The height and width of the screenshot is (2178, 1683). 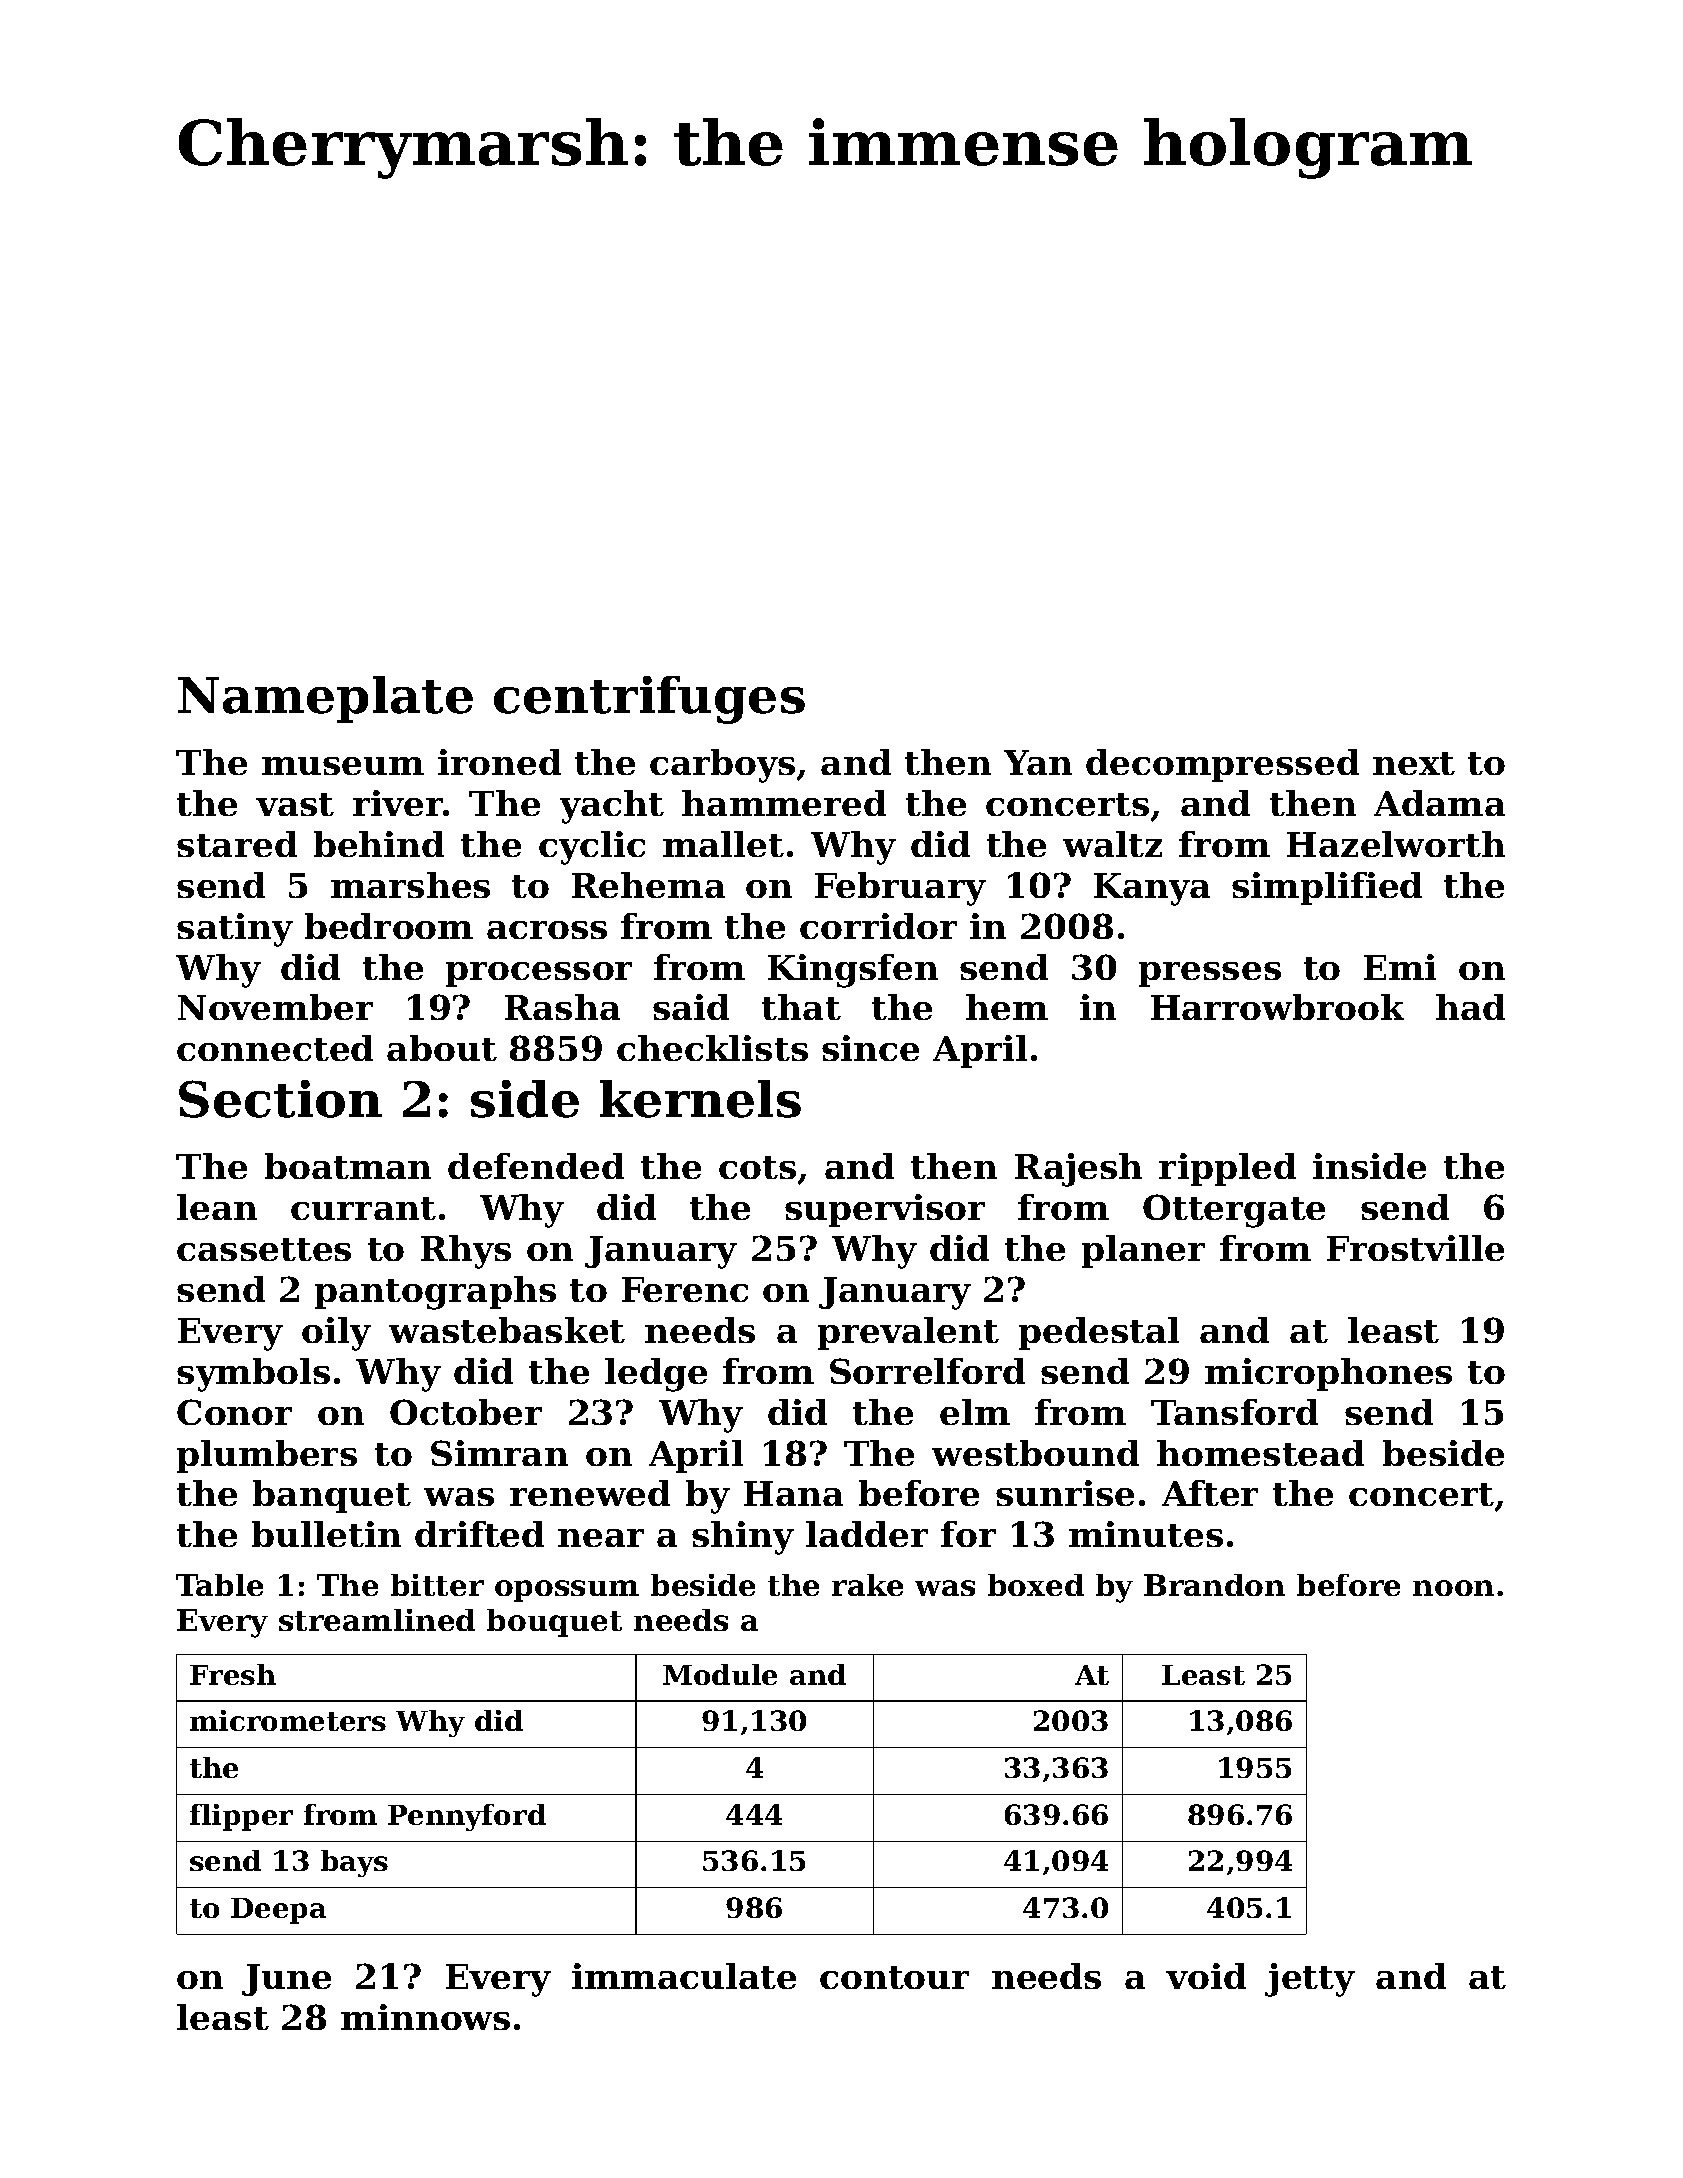 I want to click on Section, so click(x=280, y=1099).
